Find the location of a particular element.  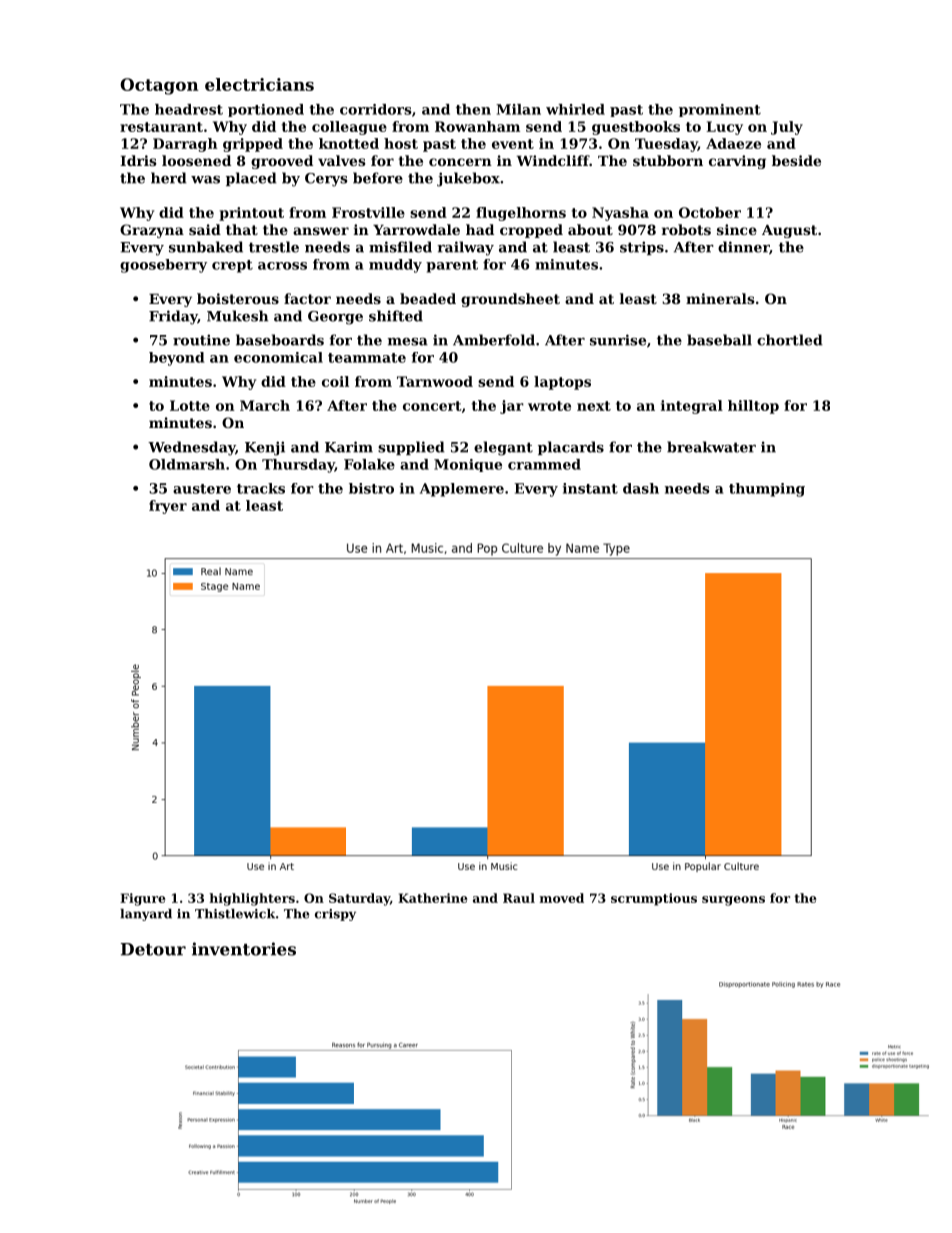

tracks is located at coordinates (261, 488).
